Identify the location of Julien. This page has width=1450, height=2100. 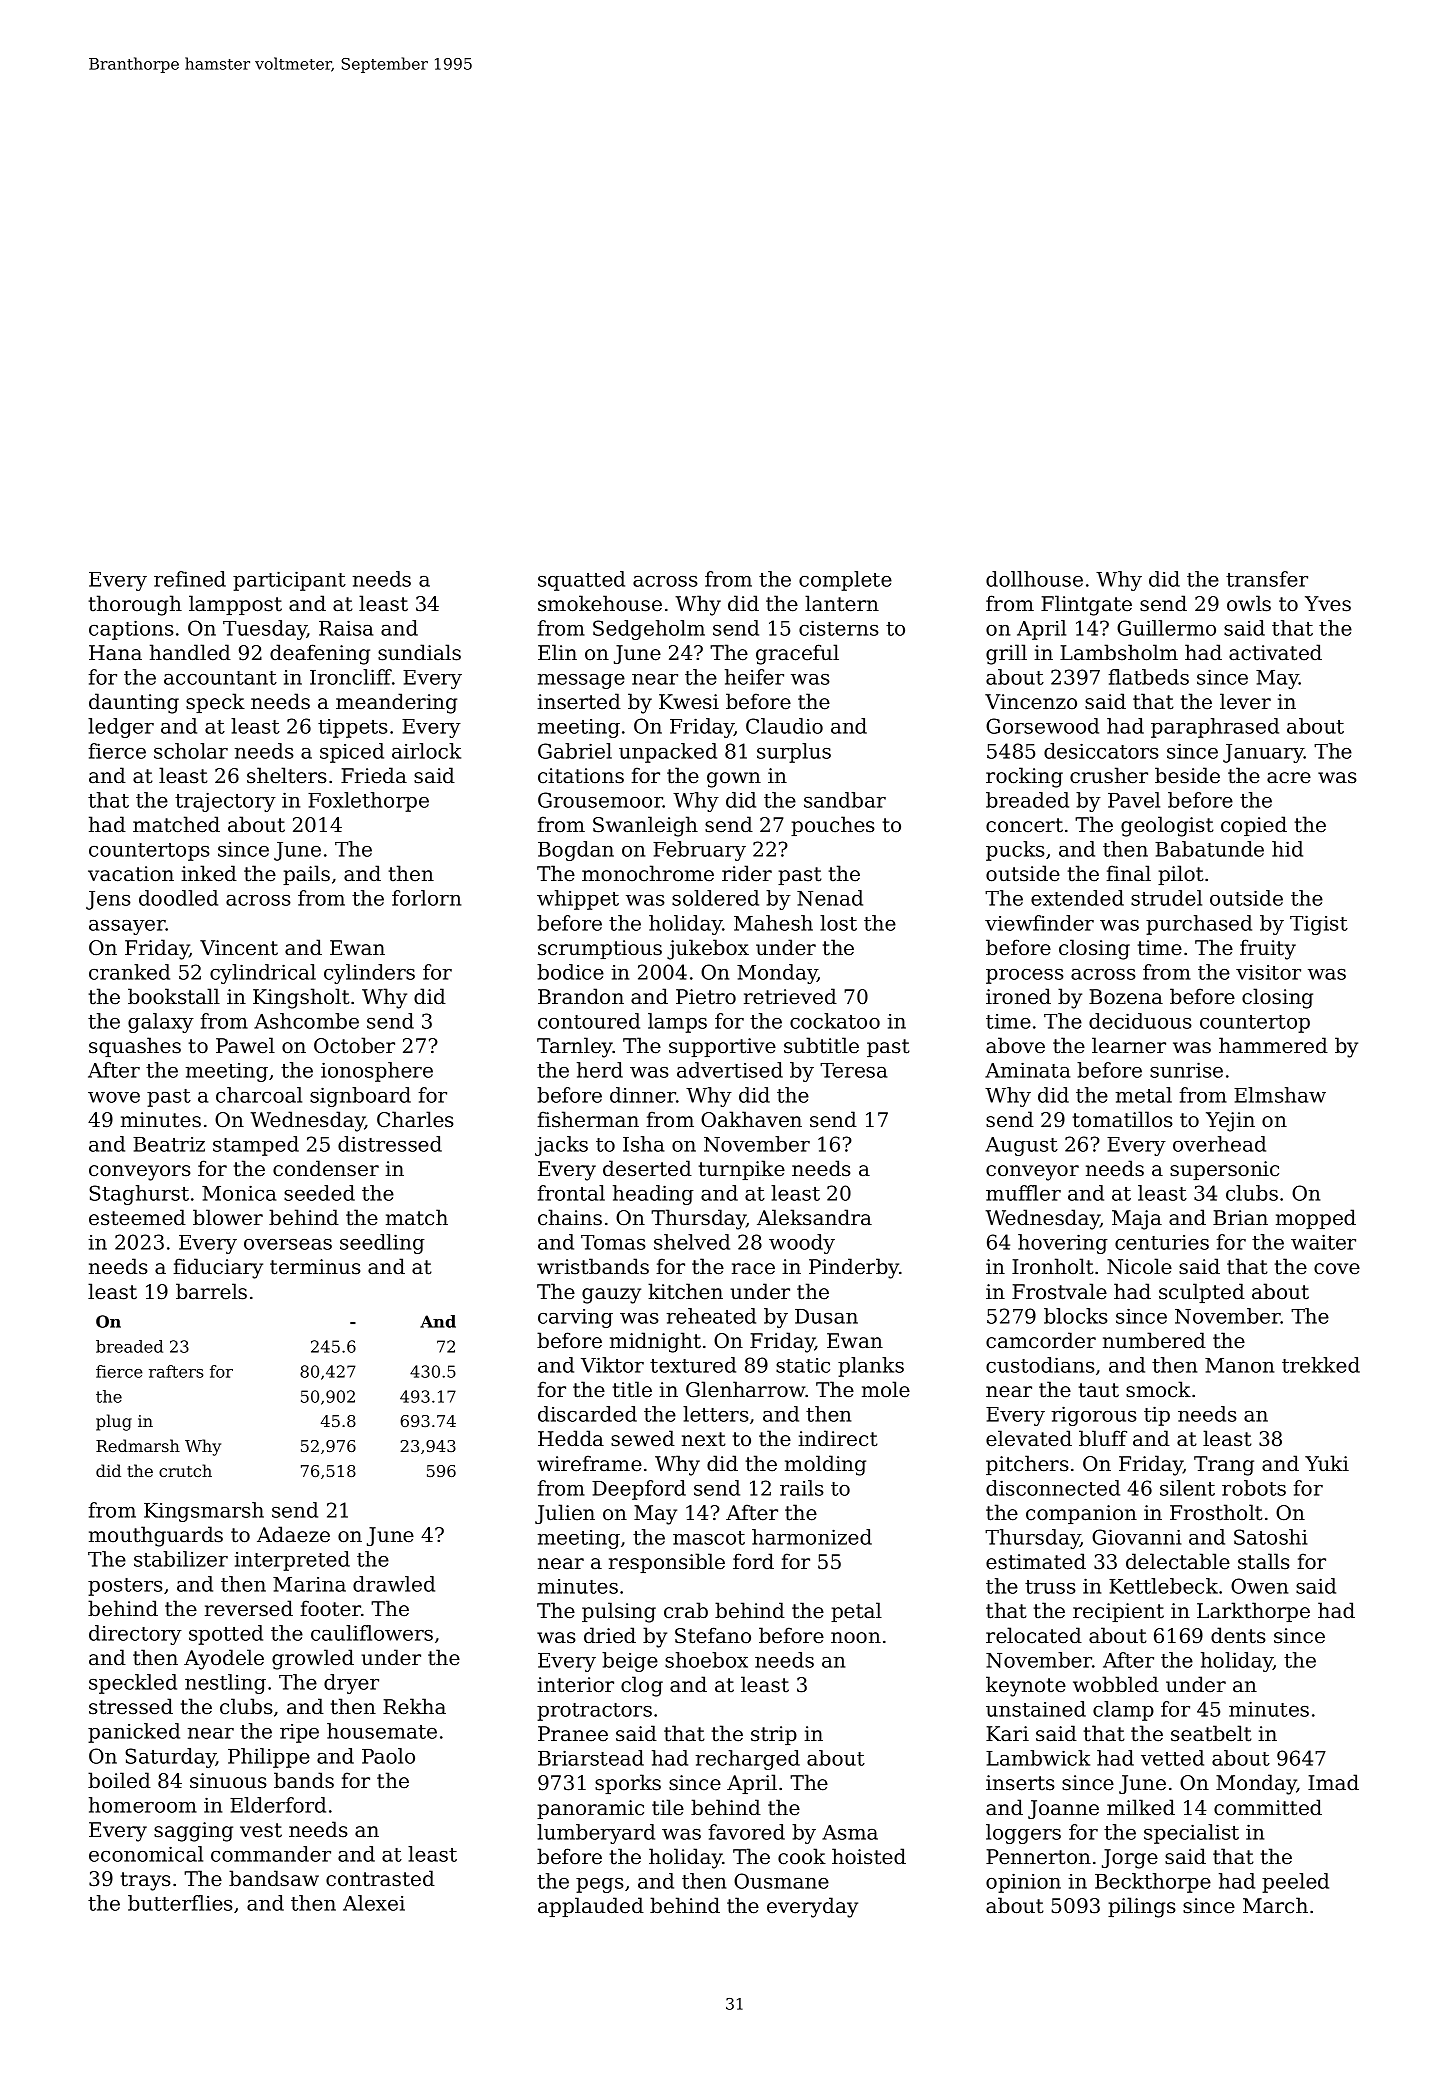
(565, 1514).
